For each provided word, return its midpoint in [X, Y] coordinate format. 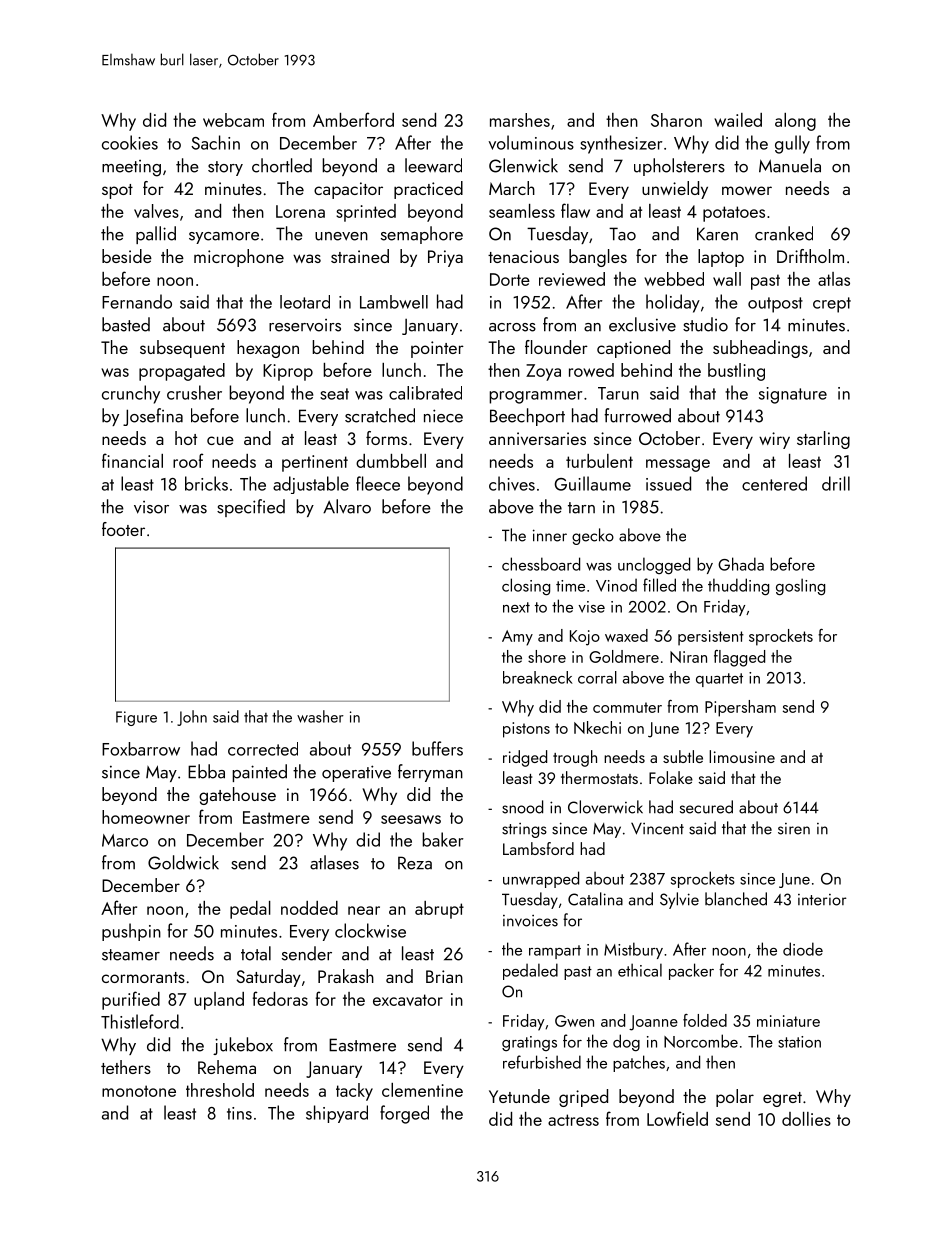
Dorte [510, 279]
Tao [622, 234]
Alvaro [347, 506]
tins [239, 1113]
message [678, 465]
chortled [282, 165]
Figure [136, 718]
